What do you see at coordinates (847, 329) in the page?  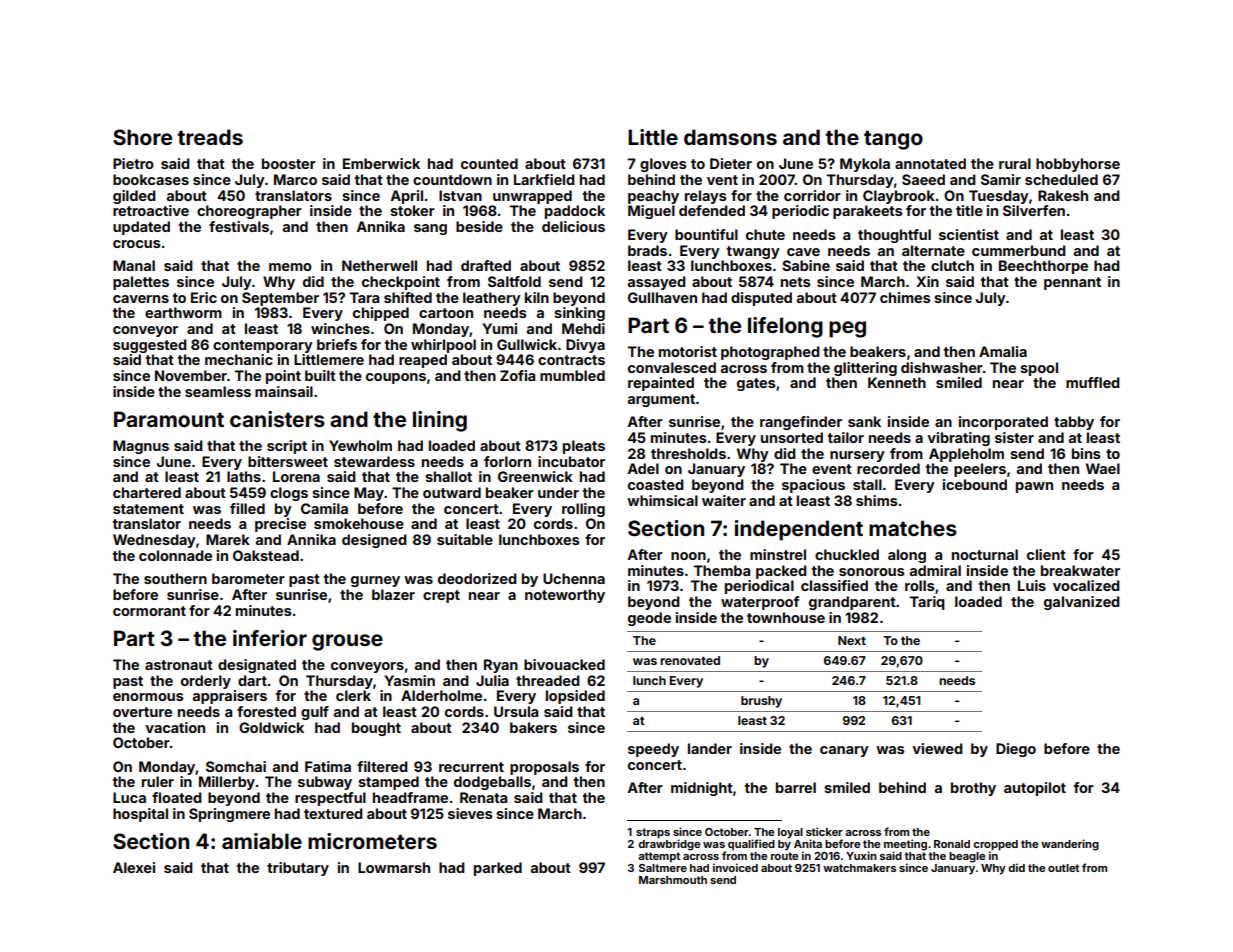 I see `peg` at bounding box center [847, 329].
